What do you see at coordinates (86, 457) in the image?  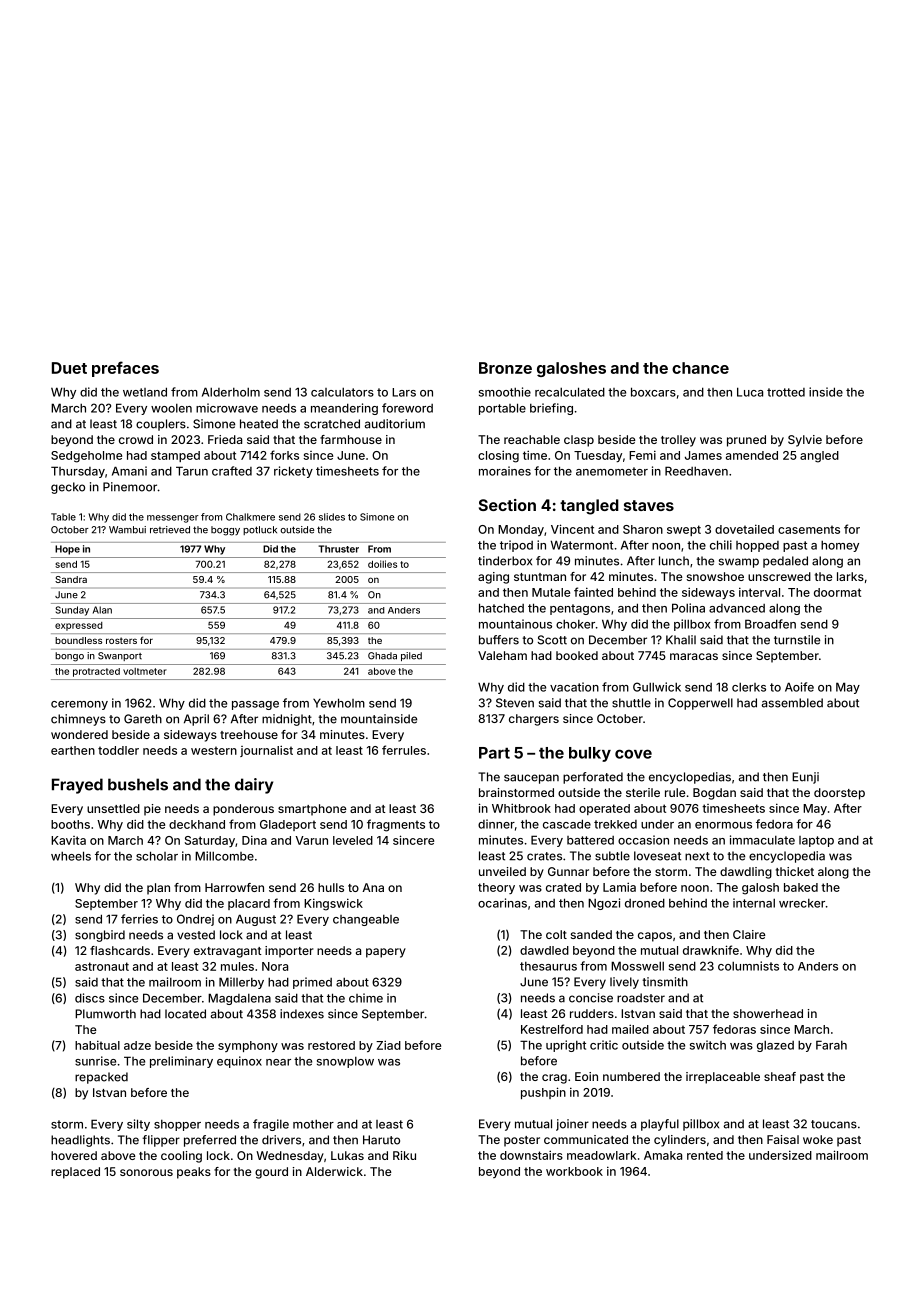 I see `Sedgeholme` at bounding box center [86, 457].
